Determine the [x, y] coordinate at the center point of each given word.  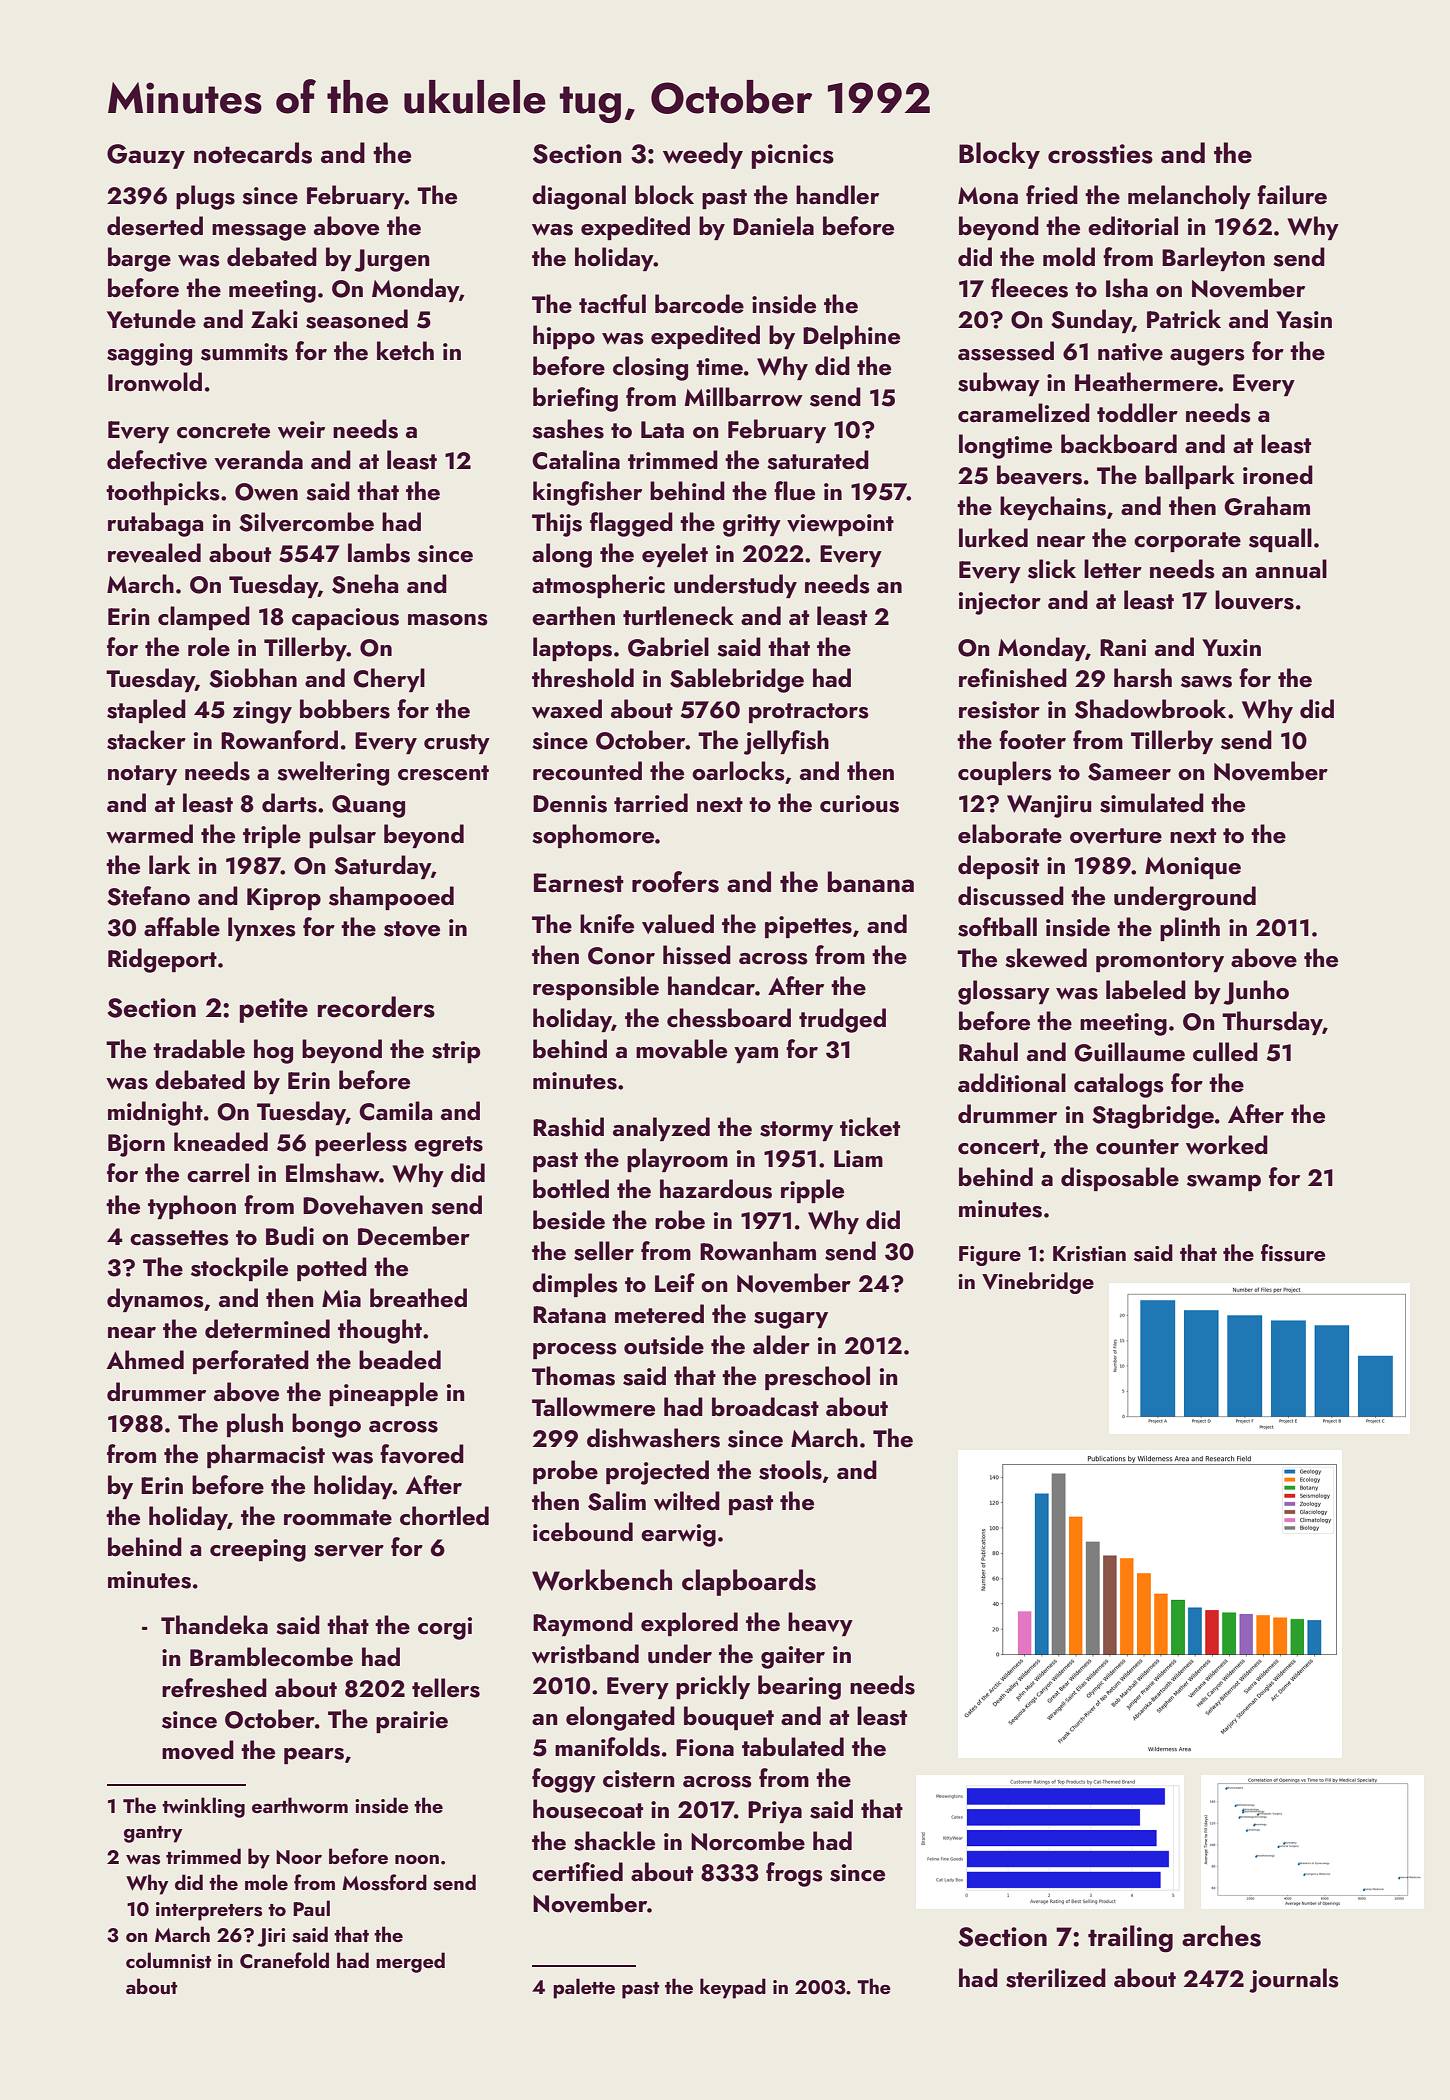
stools [790, 1470]
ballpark [1190, 477]
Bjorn [136, 1145]
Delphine [851, 337]
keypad [733, 1988]
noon [417, 1859]
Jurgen [392, 260]
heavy [820, 1624]
